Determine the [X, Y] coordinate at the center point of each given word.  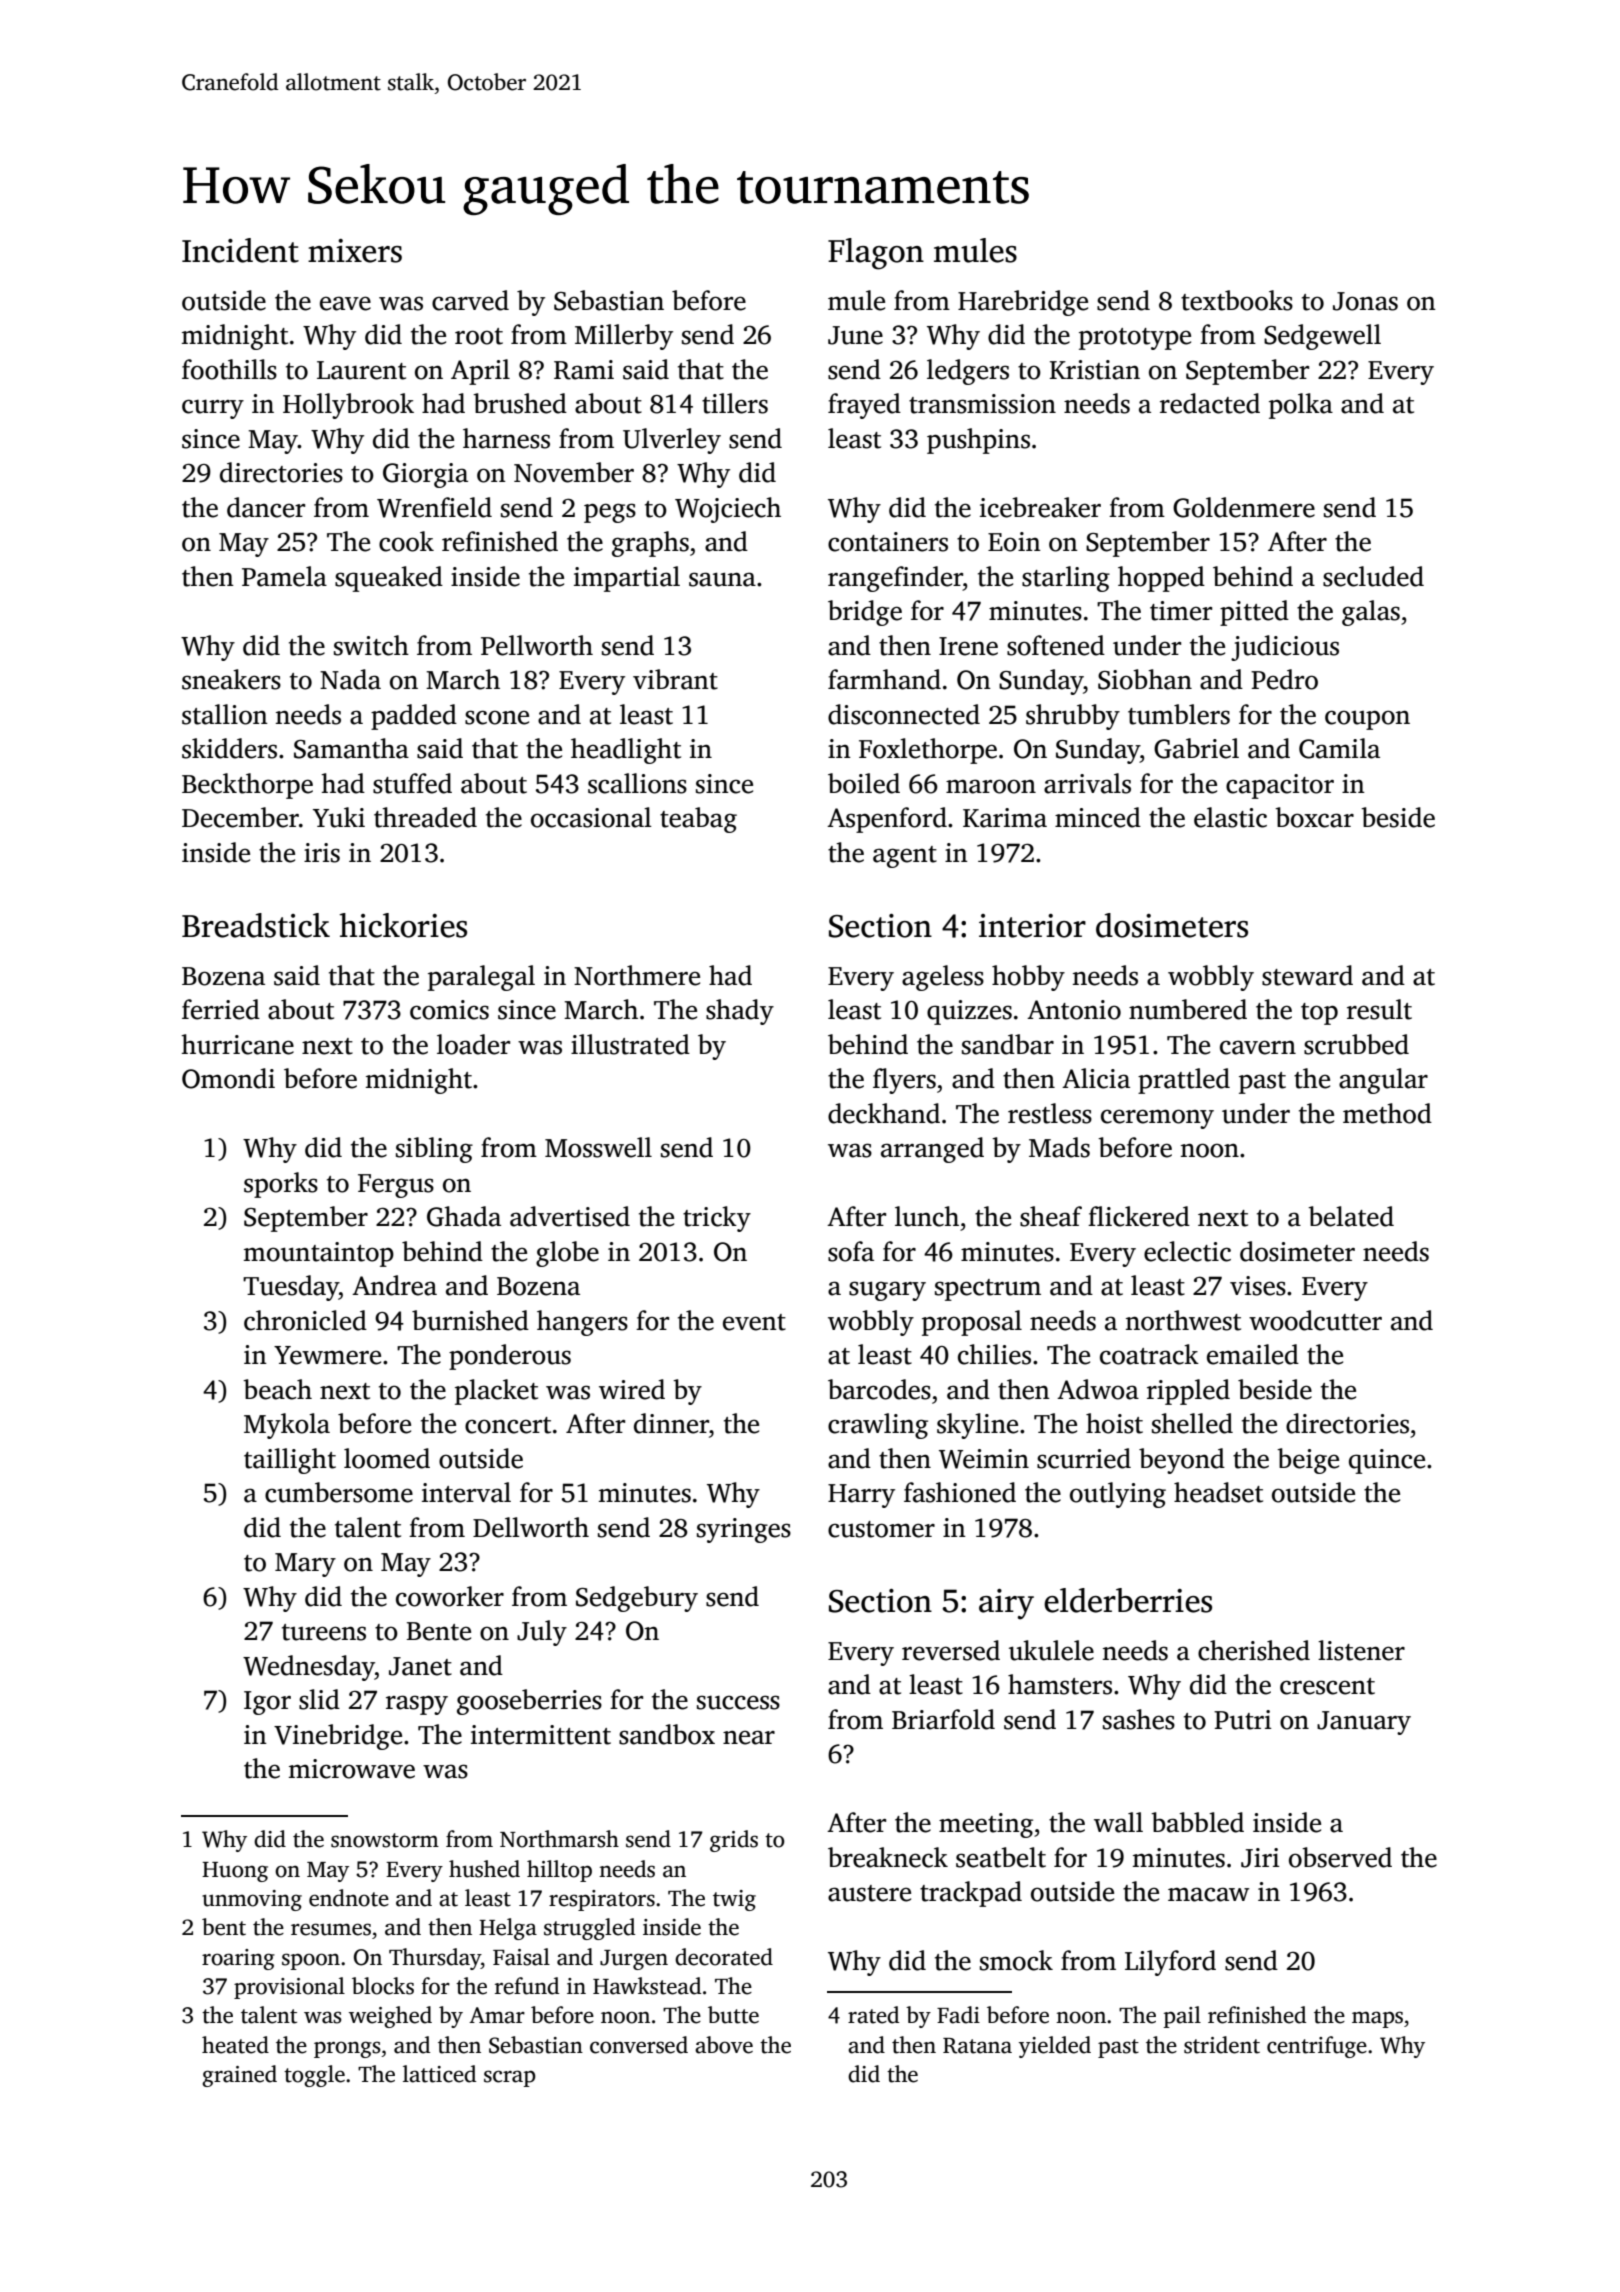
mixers [355, 251]
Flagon [876, 254]
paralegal [481, 978]
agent [905, 857]
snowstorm [385, 1840]
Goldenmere [1244, 507]
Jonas [1365, 301]
